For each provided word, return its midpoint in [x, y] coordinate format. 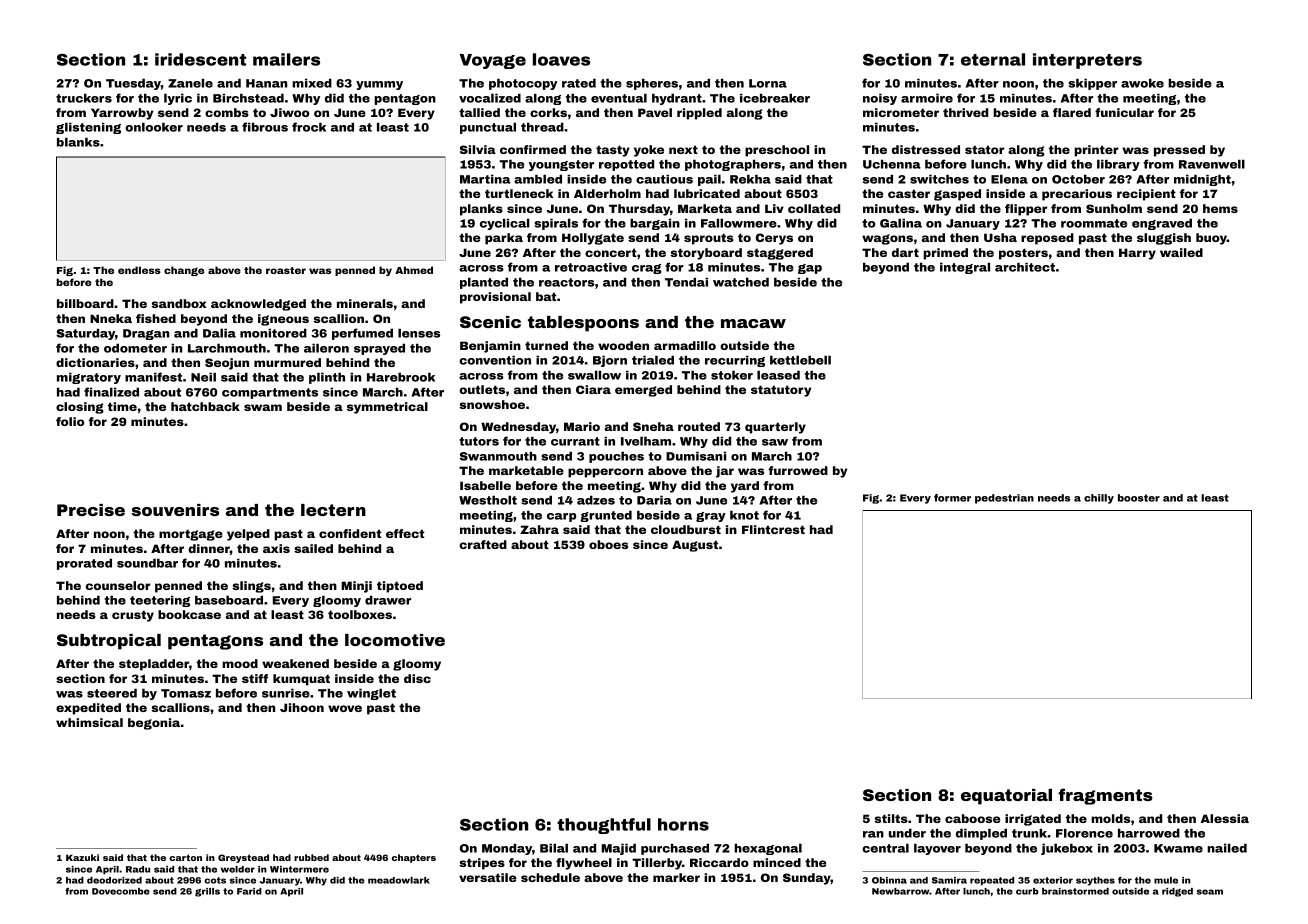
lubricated [707, 193]
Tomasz [186, 693]
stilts [891, 818]
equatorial [1006, 797]
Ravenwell [1212, 164]
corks [548, 112]
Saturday [85, 334]
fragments [1106, 796]
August [695, 546]
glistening [88, 128]
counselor [118, 585]
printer [1096, 151]
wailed [1181, 252]
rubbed [311, 857]
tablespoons [583, 324]
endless [139, 270]
